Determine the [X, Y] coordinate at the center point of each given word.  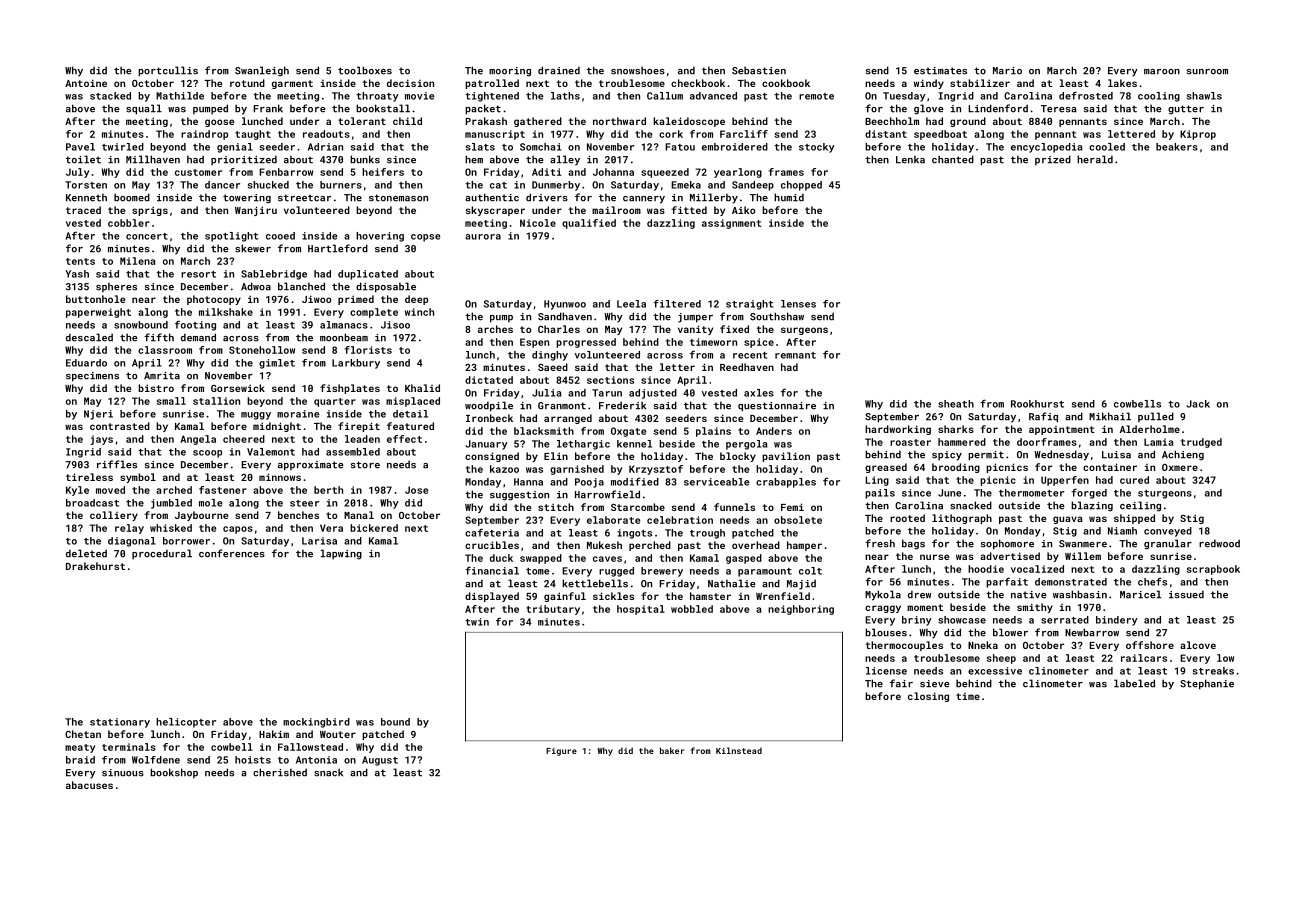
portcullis [168, 71]
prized [1053, 160]
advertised [1010, 556]
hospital [641, 610]
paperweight [98, 313]
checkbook [698, 83]
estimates [940, 71]
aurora [483, 237]
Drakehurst [95, 566]
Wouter [338, 734]
